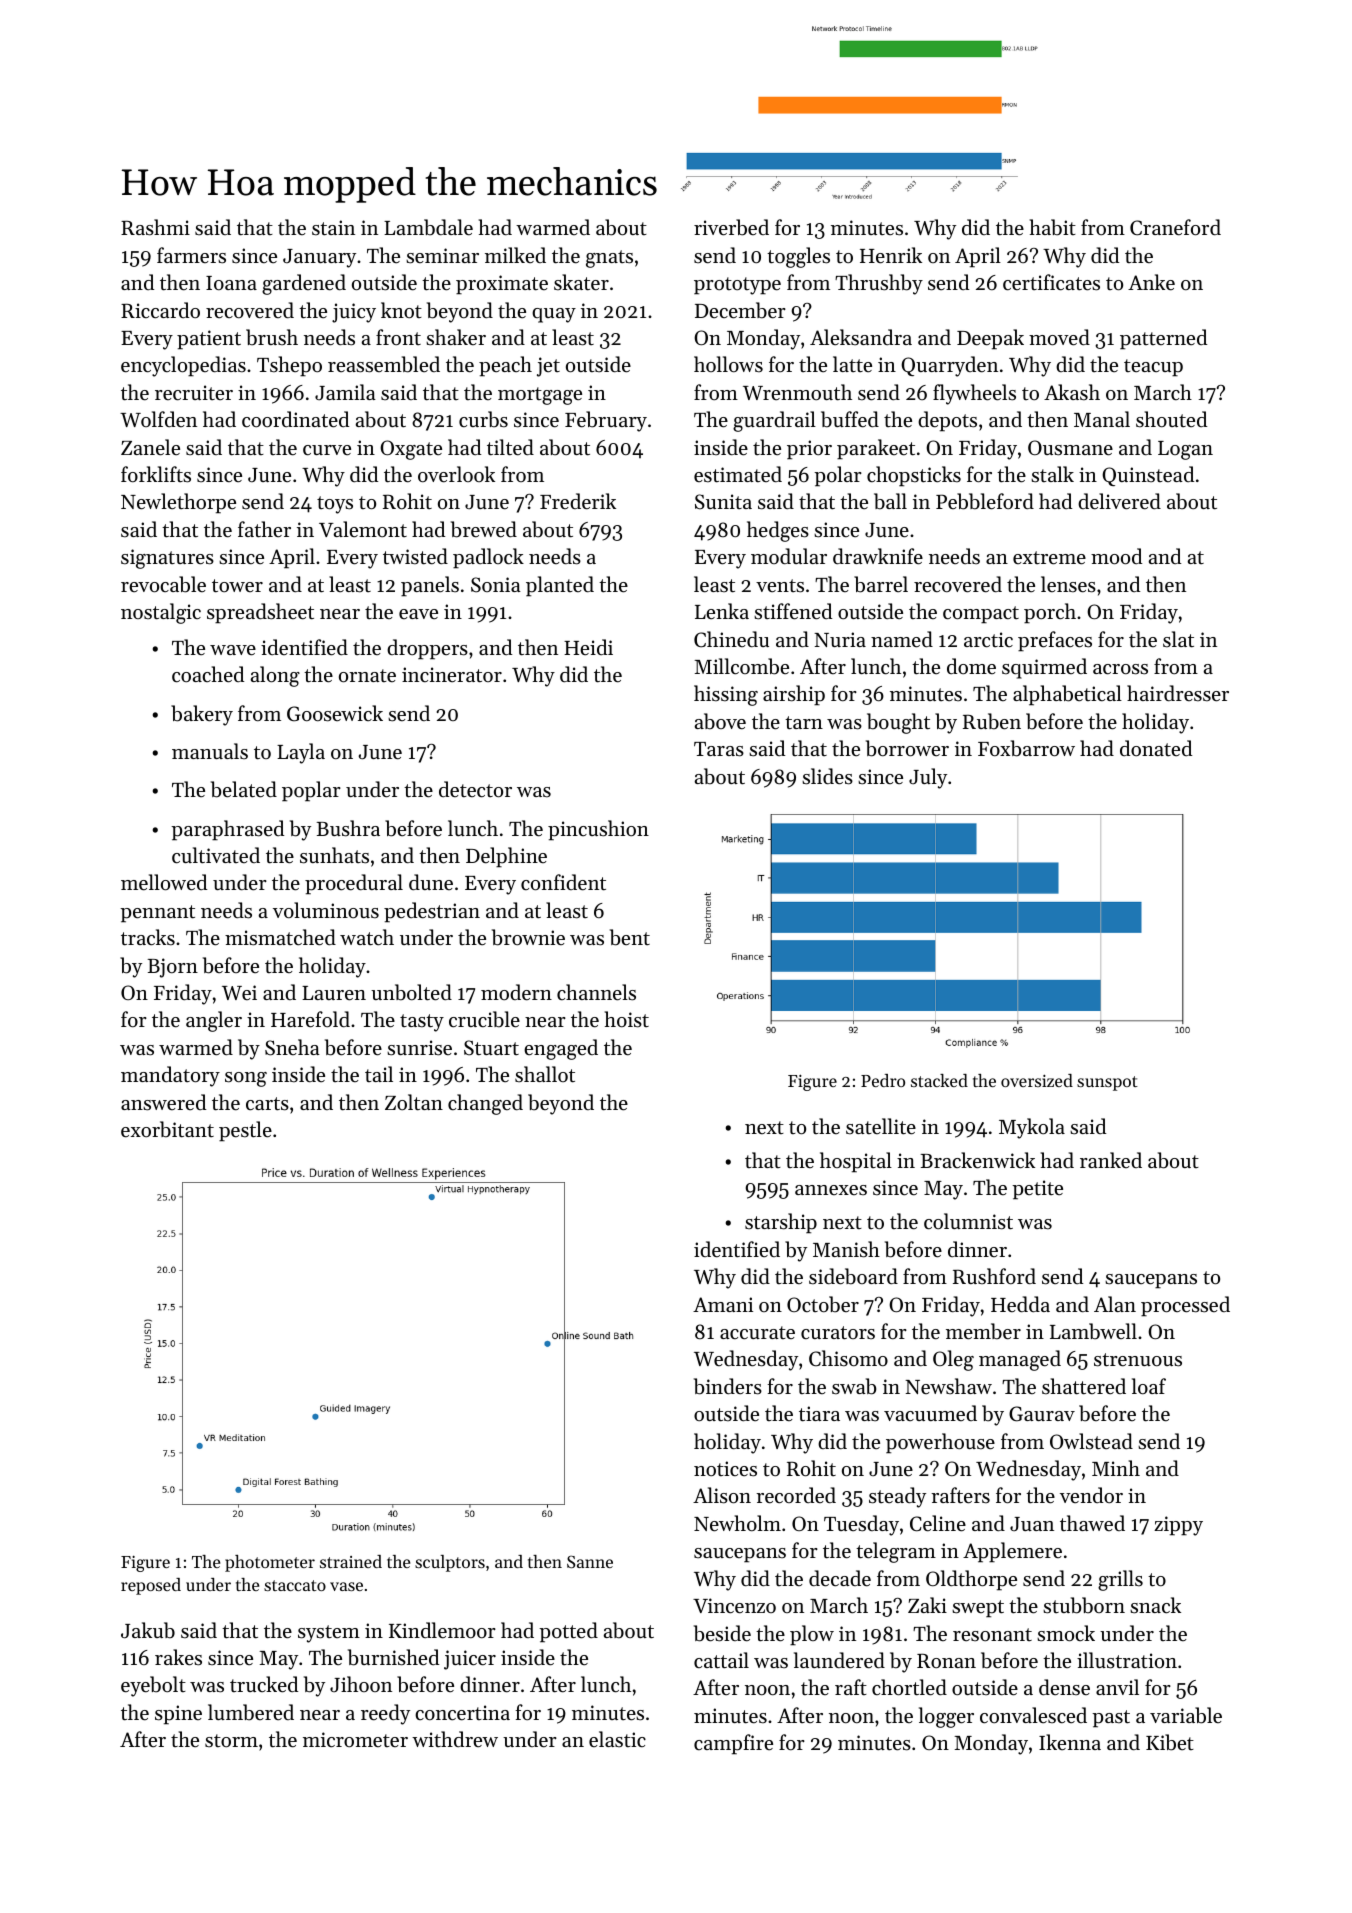  Describe the element at coordinates (515, 255) in the screenshot. I see `milked` at that location.
